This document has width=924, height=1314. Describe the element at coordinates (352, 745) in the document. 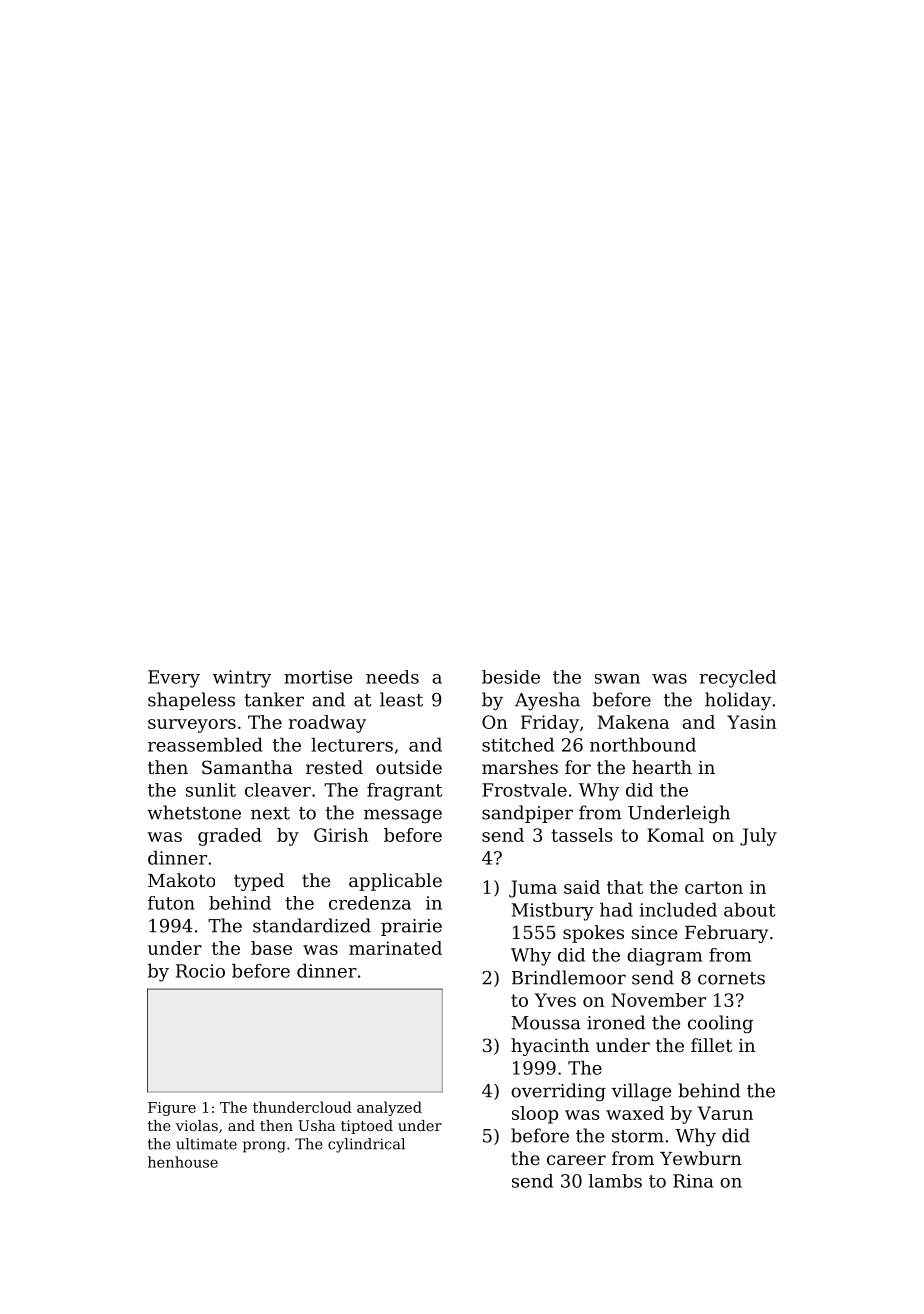

I see `lecturers` at that location.
